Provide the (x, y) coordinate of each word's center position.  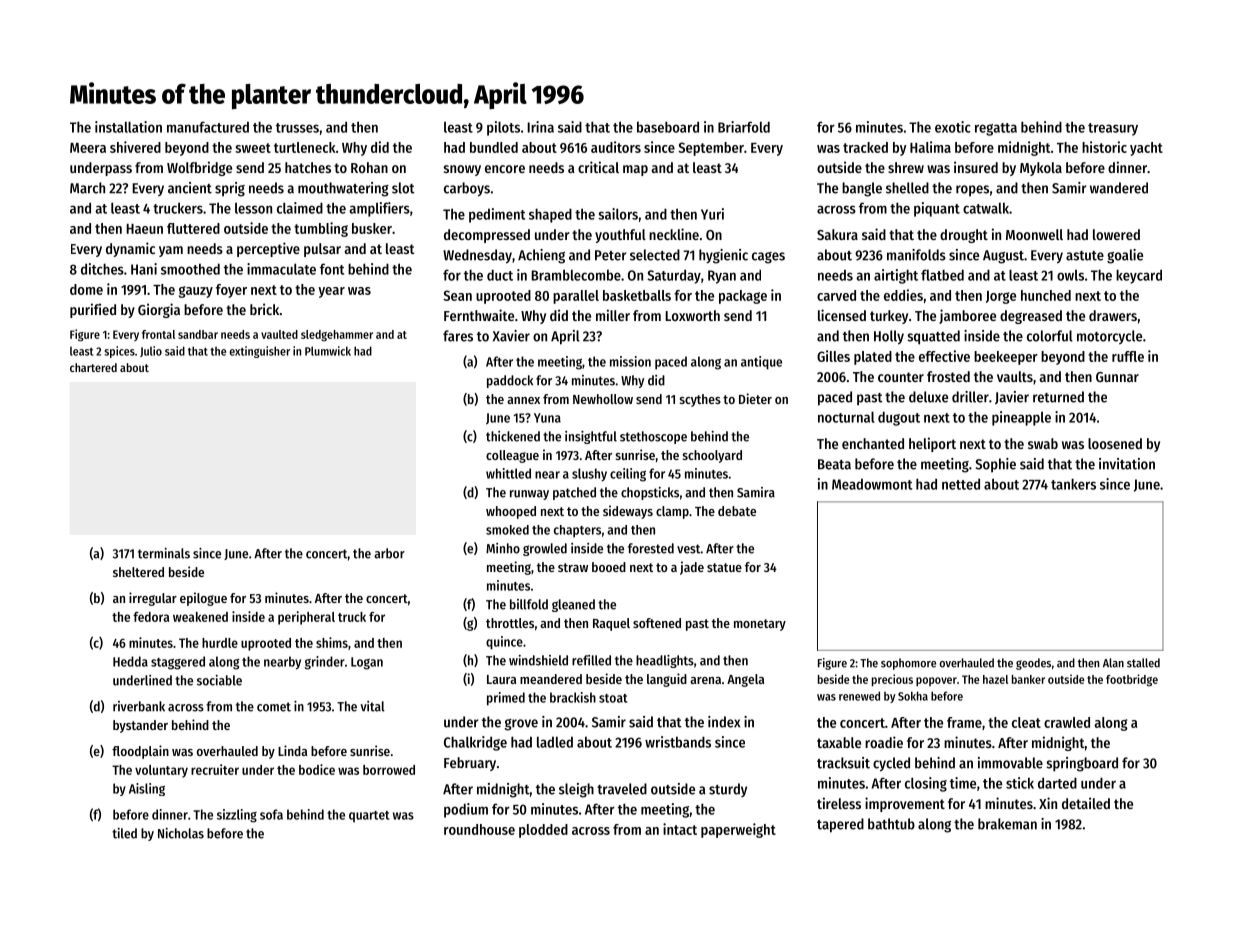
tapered (840, 825)
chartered (93, 367)
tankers (1073, 484)
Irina (540, 127)
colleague (512, 456)
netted (961, 484)
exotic (953, 127)
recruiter (215, 769)
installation (128, 127)
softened (657, 623)
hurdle (220, 643)
